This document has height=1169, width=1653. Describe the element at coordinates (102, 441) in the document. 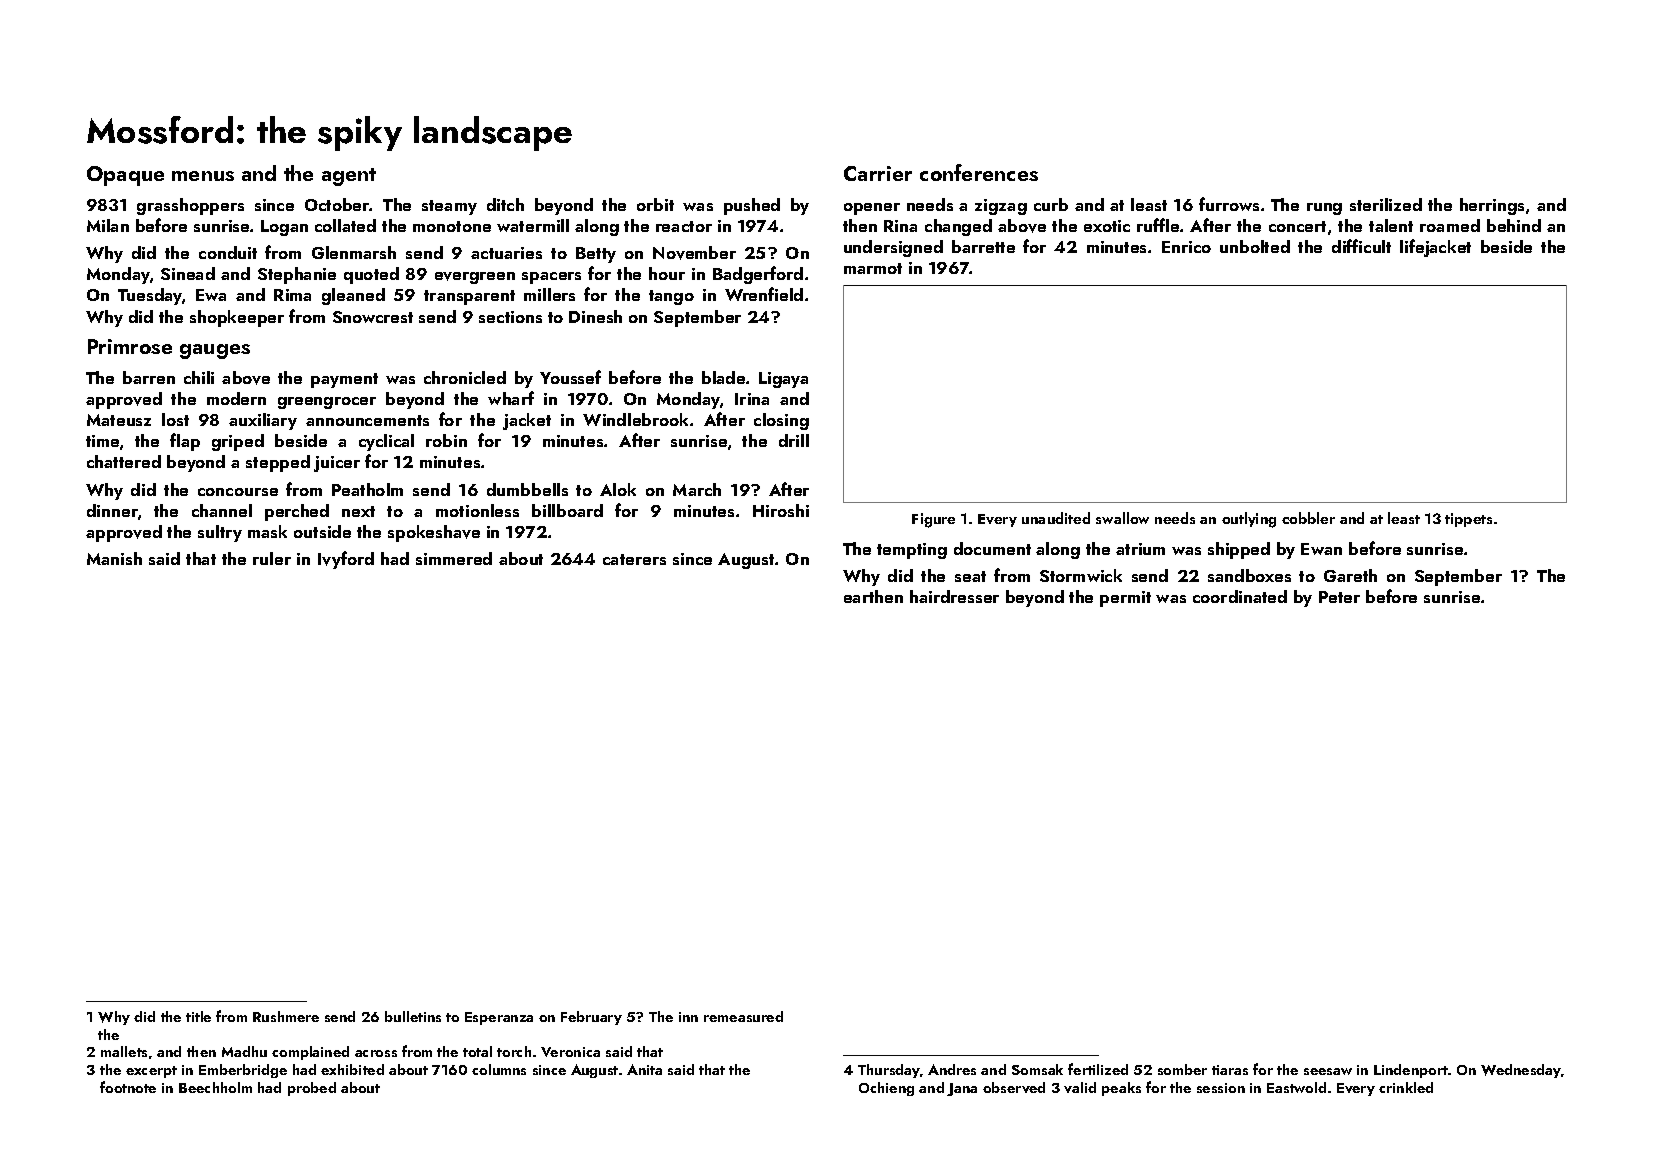

I see `time` at that location.
